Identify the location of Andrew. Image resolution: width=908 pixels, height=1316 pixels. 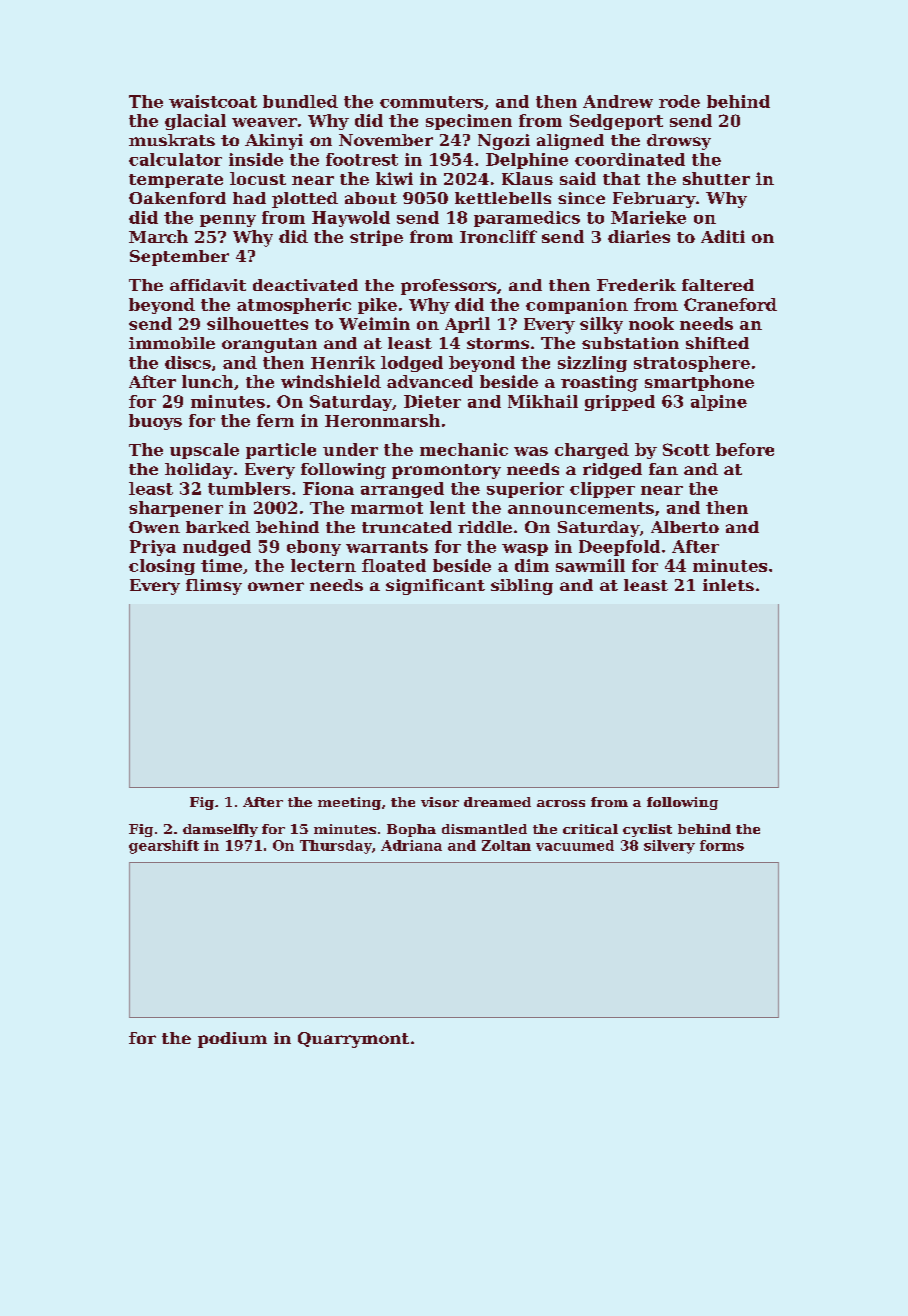
(618, 101).
